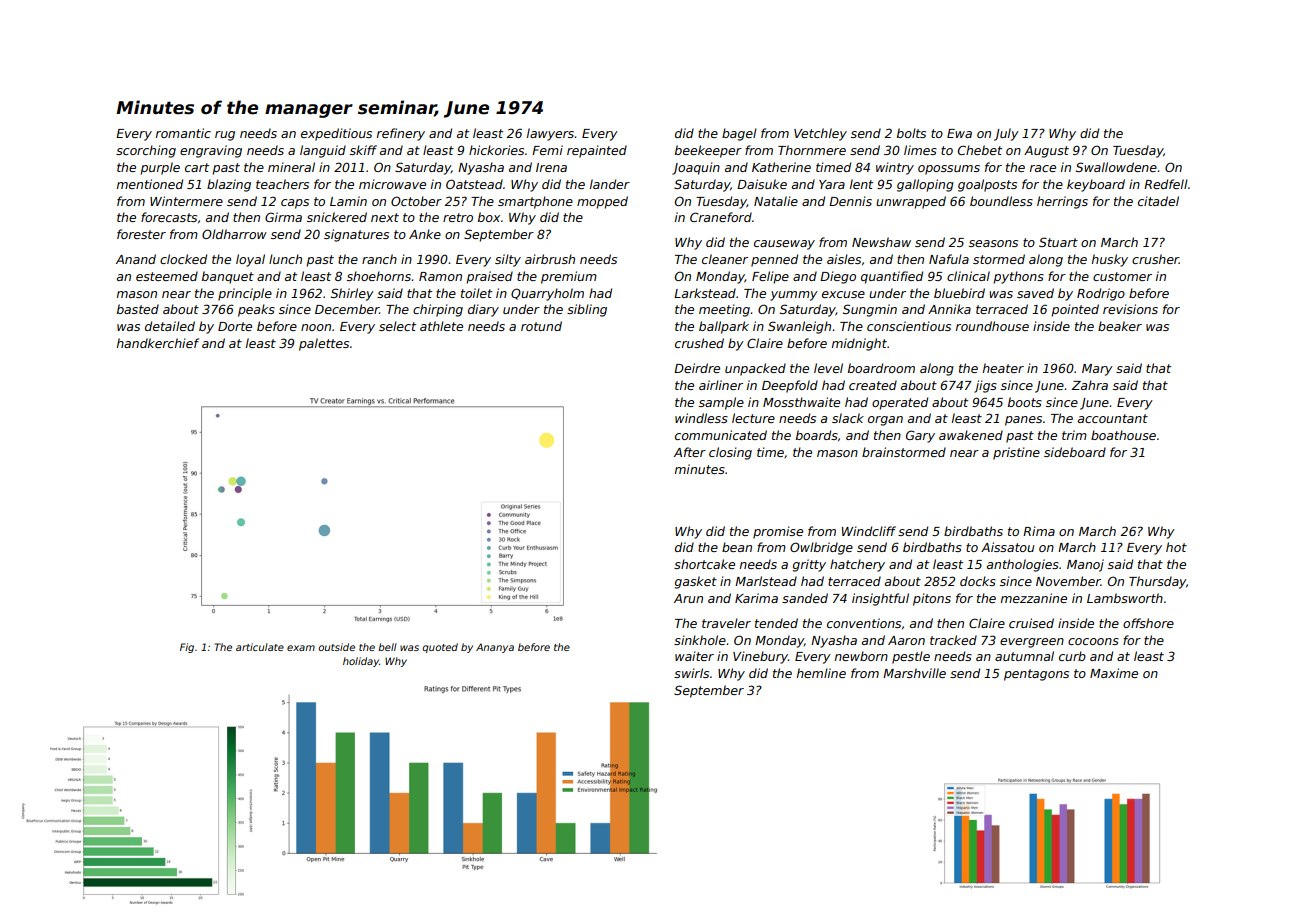 Image resolution: width=1308 pixels, height=924 pixels. What do you see at coordinates (352, 294) in the screenshot?
I see `Shirley` at bounding box center [352, 294].
